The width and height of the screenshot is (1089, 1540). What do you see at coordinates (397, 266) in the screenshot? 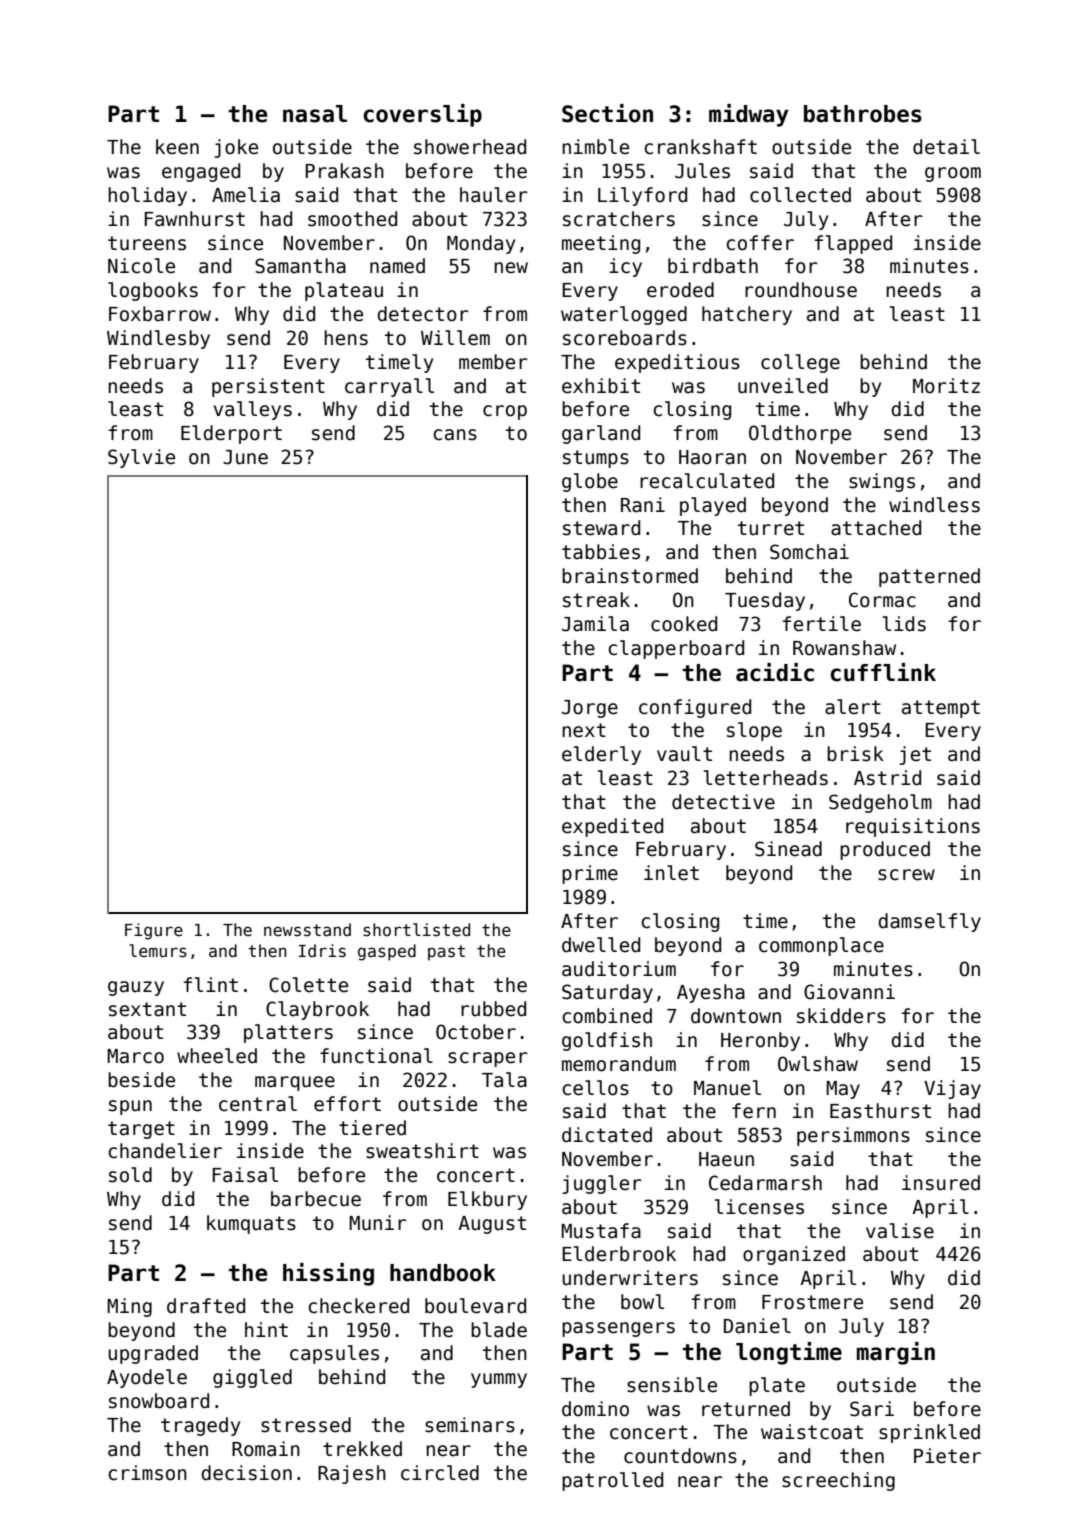
I see `named` at bounding box center [397, 266].
